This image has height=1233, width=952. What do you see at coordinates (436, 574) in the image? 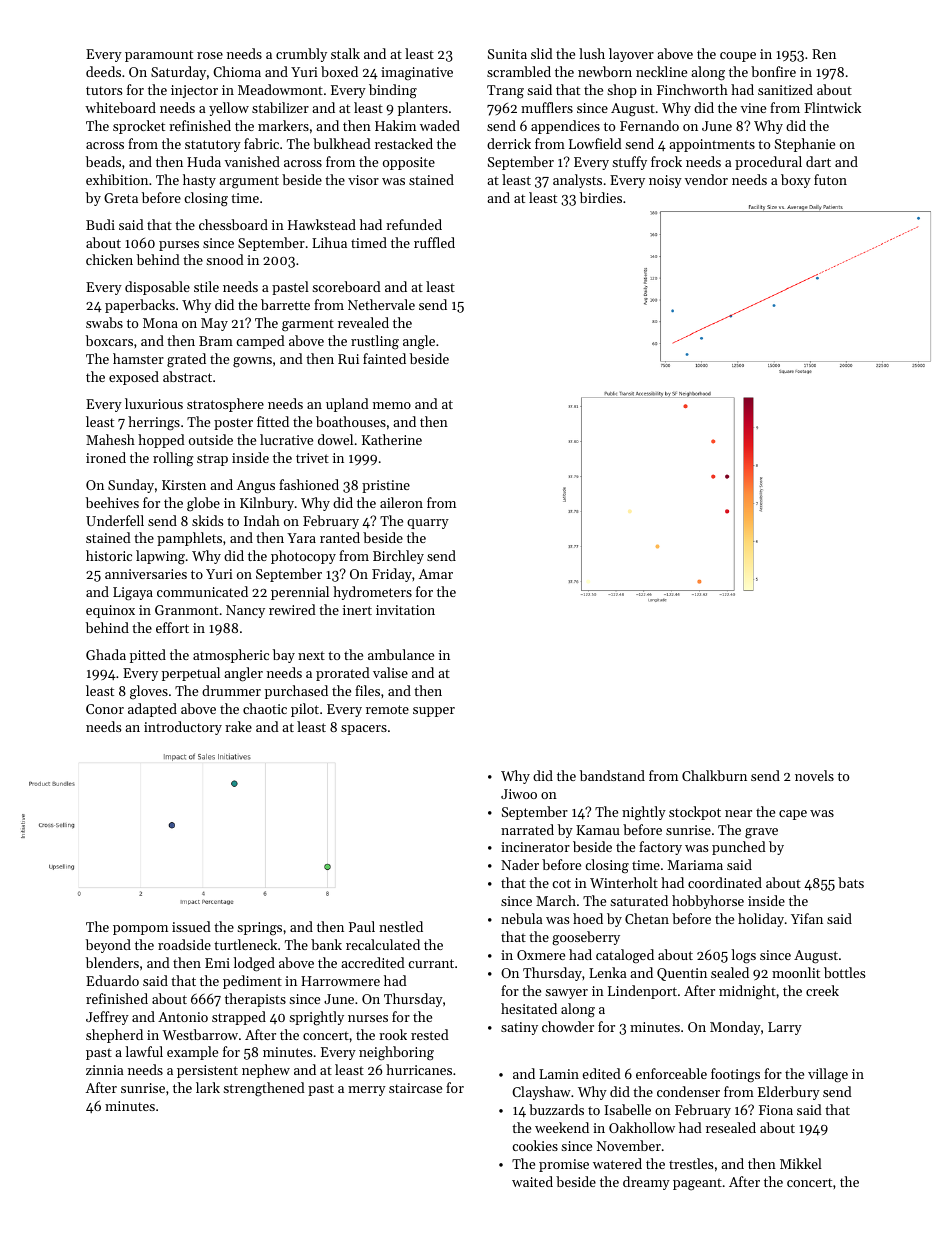
I see `Amar` at bounding box center [436, 574].
